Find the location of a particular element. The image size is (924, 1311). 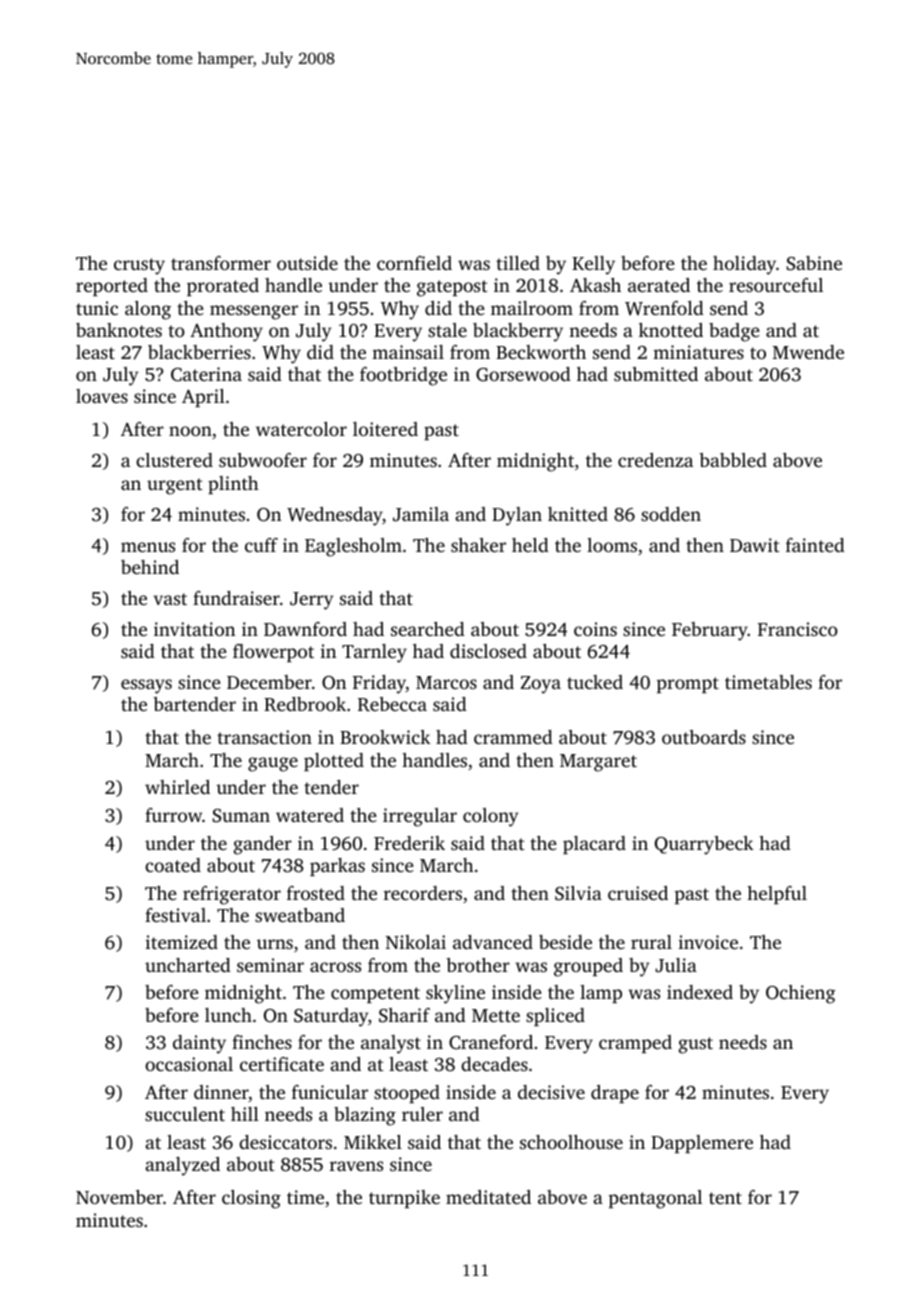

November is located at coordinates (119, 1197).
